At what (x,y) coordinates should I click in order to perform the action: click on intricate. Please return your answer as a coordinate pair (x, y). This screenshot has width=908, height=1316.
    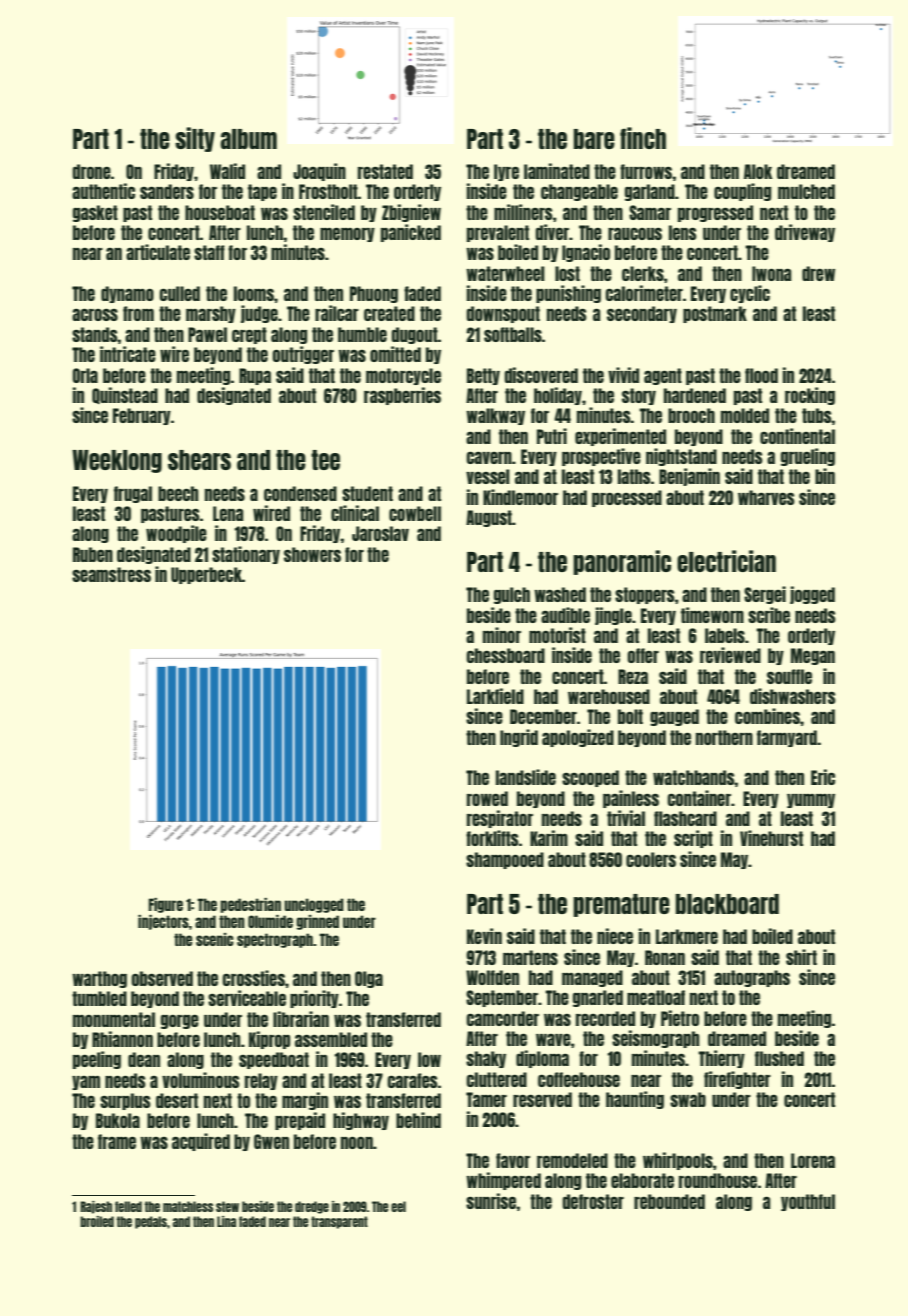
    Looking at the image, I should click on (128, 354).
